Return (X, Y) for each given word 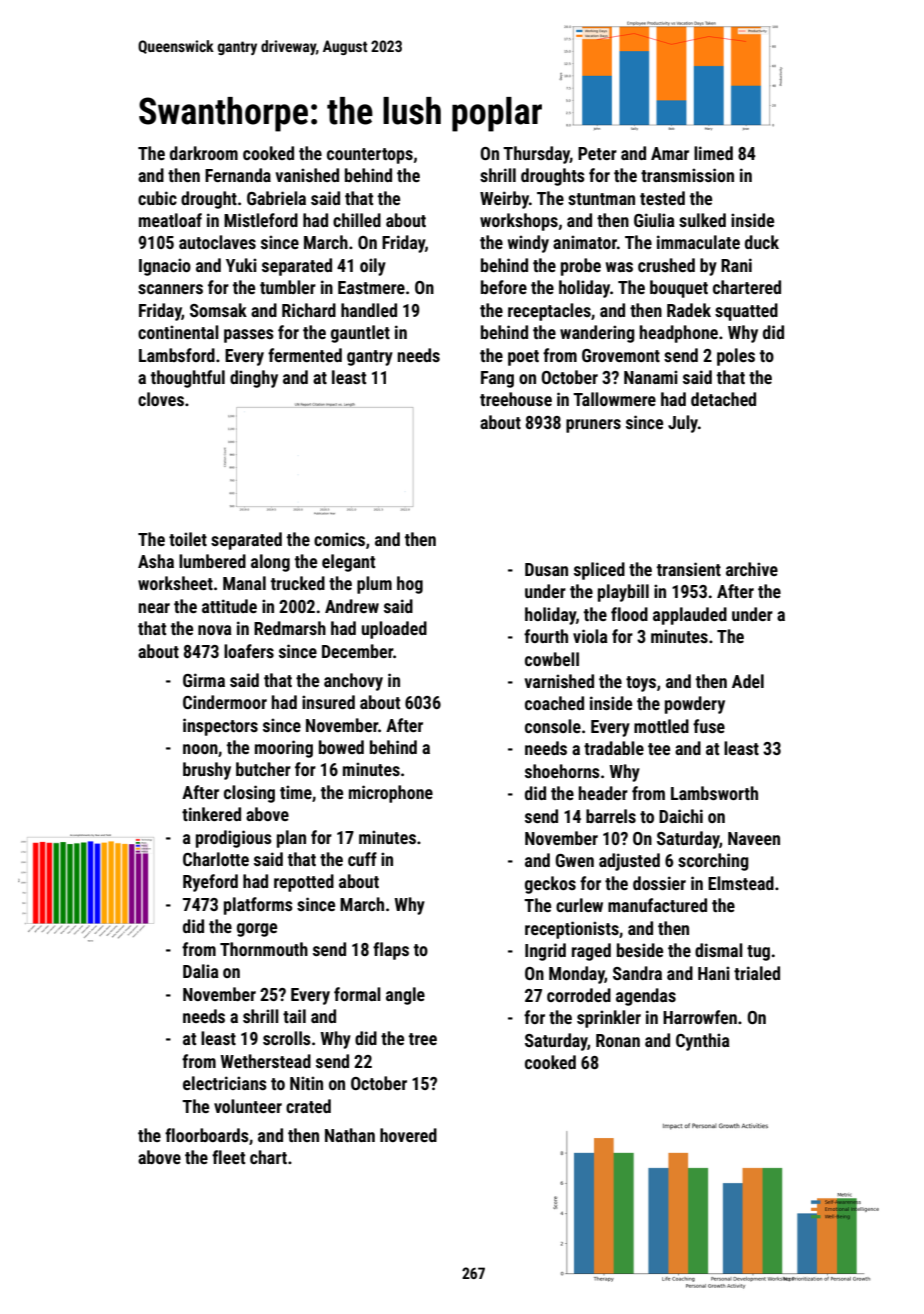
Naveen (754, 838)
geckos (550, 885)
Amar (670, 153)
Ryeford (210, 883)
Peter (597, 153)
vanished (307, 175)
